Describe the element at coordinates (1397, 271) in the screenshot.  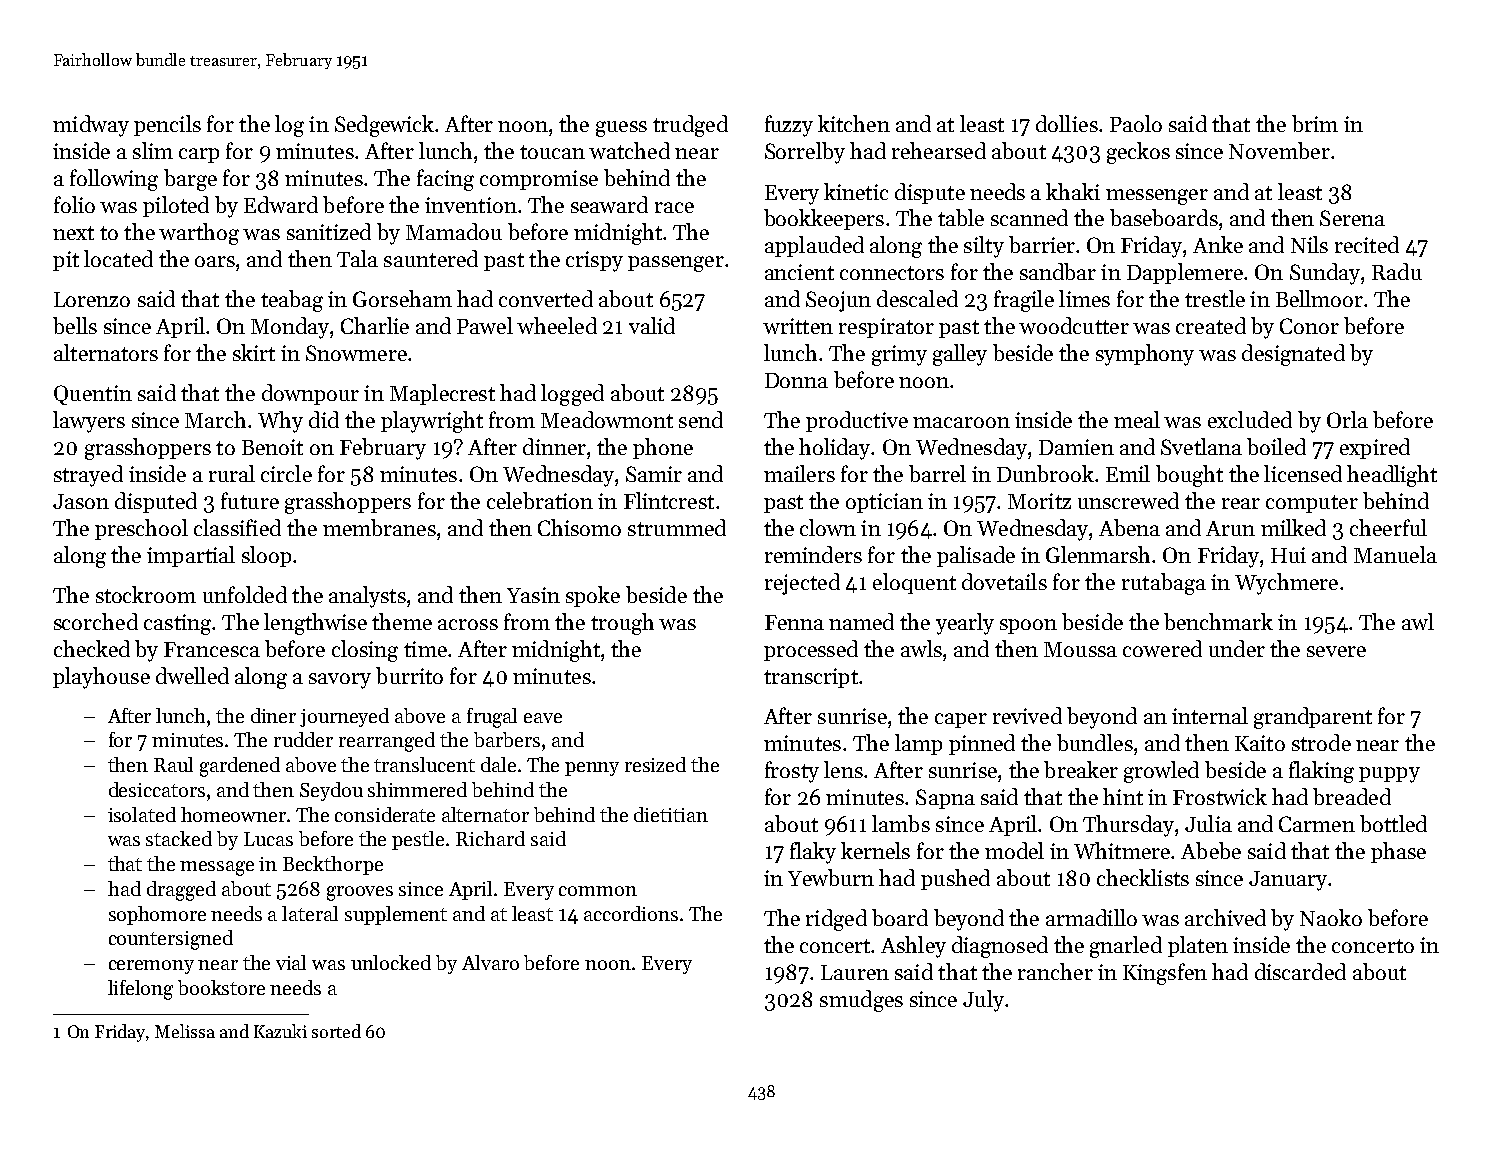
I see `Radu` at that location.
